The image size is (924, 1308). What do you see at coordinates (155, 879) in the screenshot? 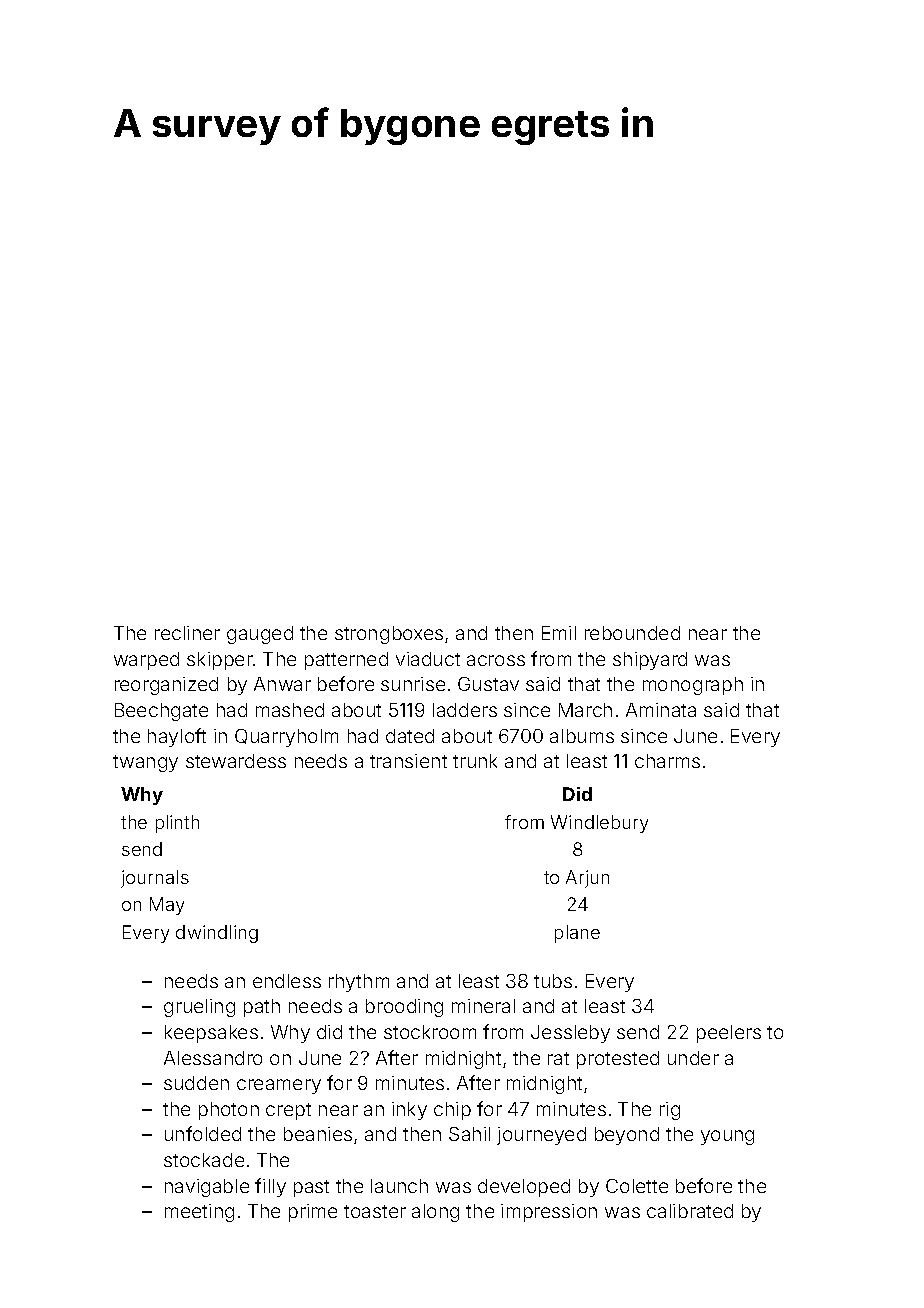
I see `journals` at bounding box center [155, 879].
